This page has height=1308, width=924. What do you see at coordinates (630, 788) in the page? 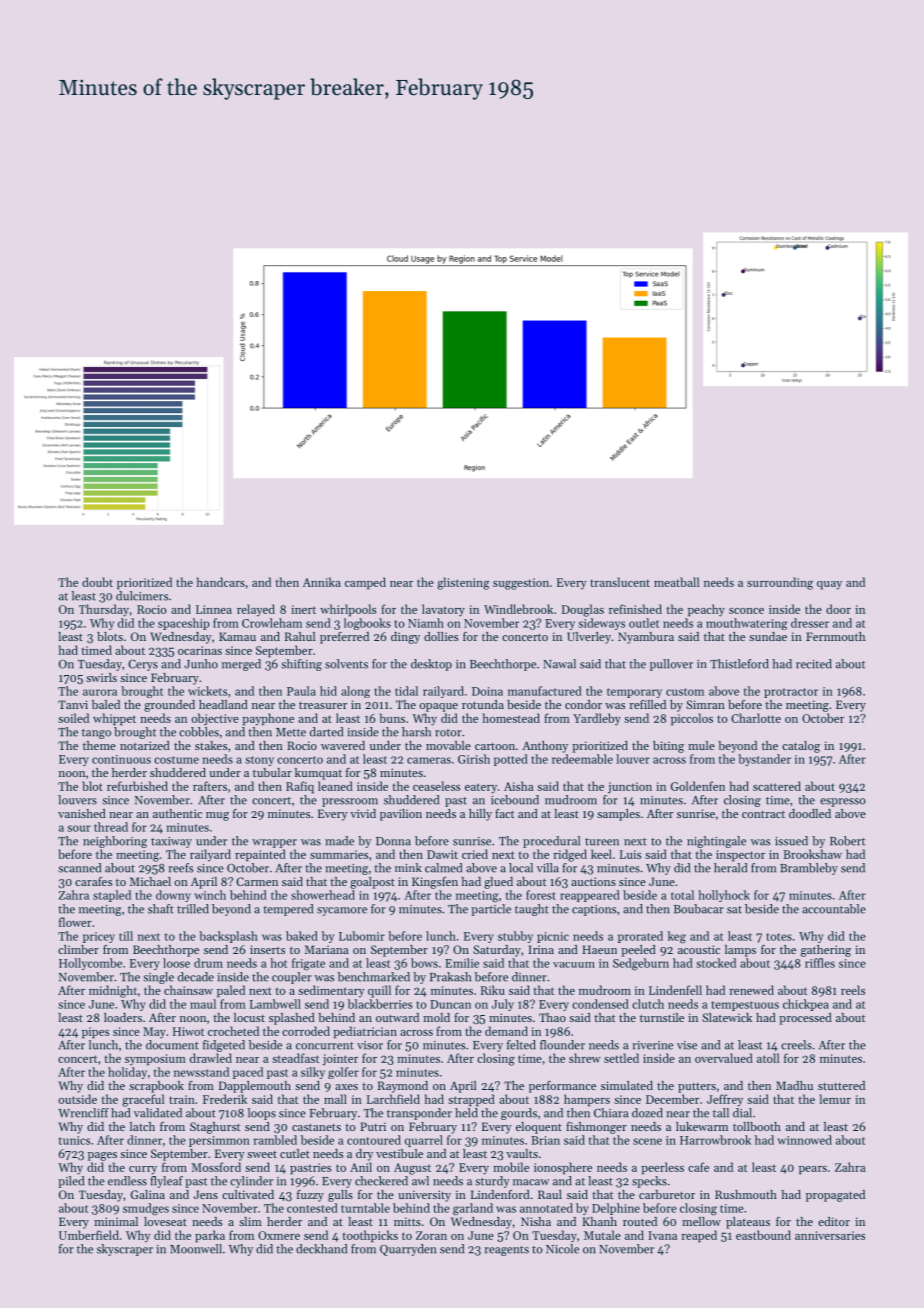
I see `junction` at bounding box center [630, 788].
